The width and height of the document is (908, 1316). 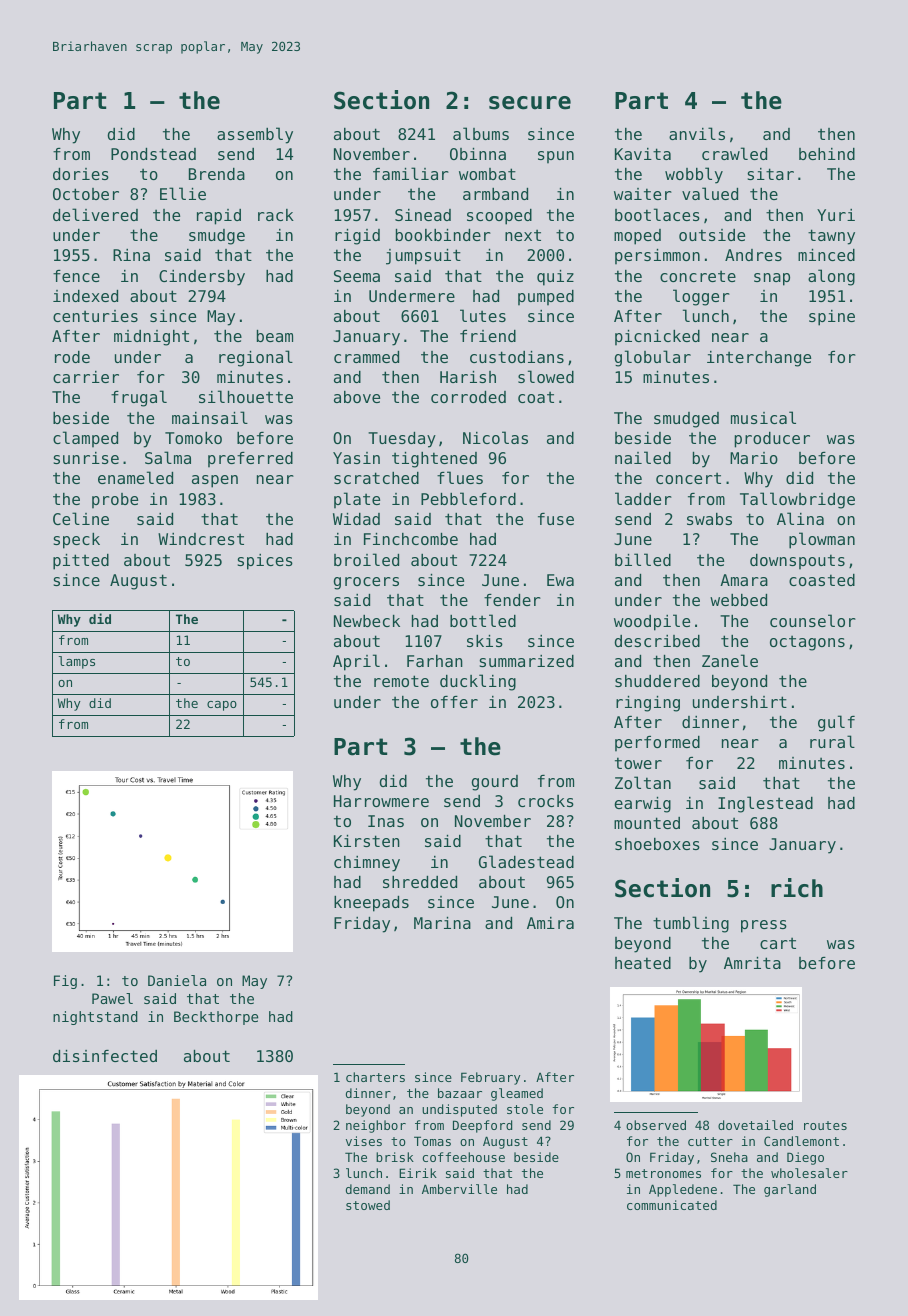 What do you see at coordinates (832, 741) in the document?
I see `rural` at bounding box center [832, 741].
